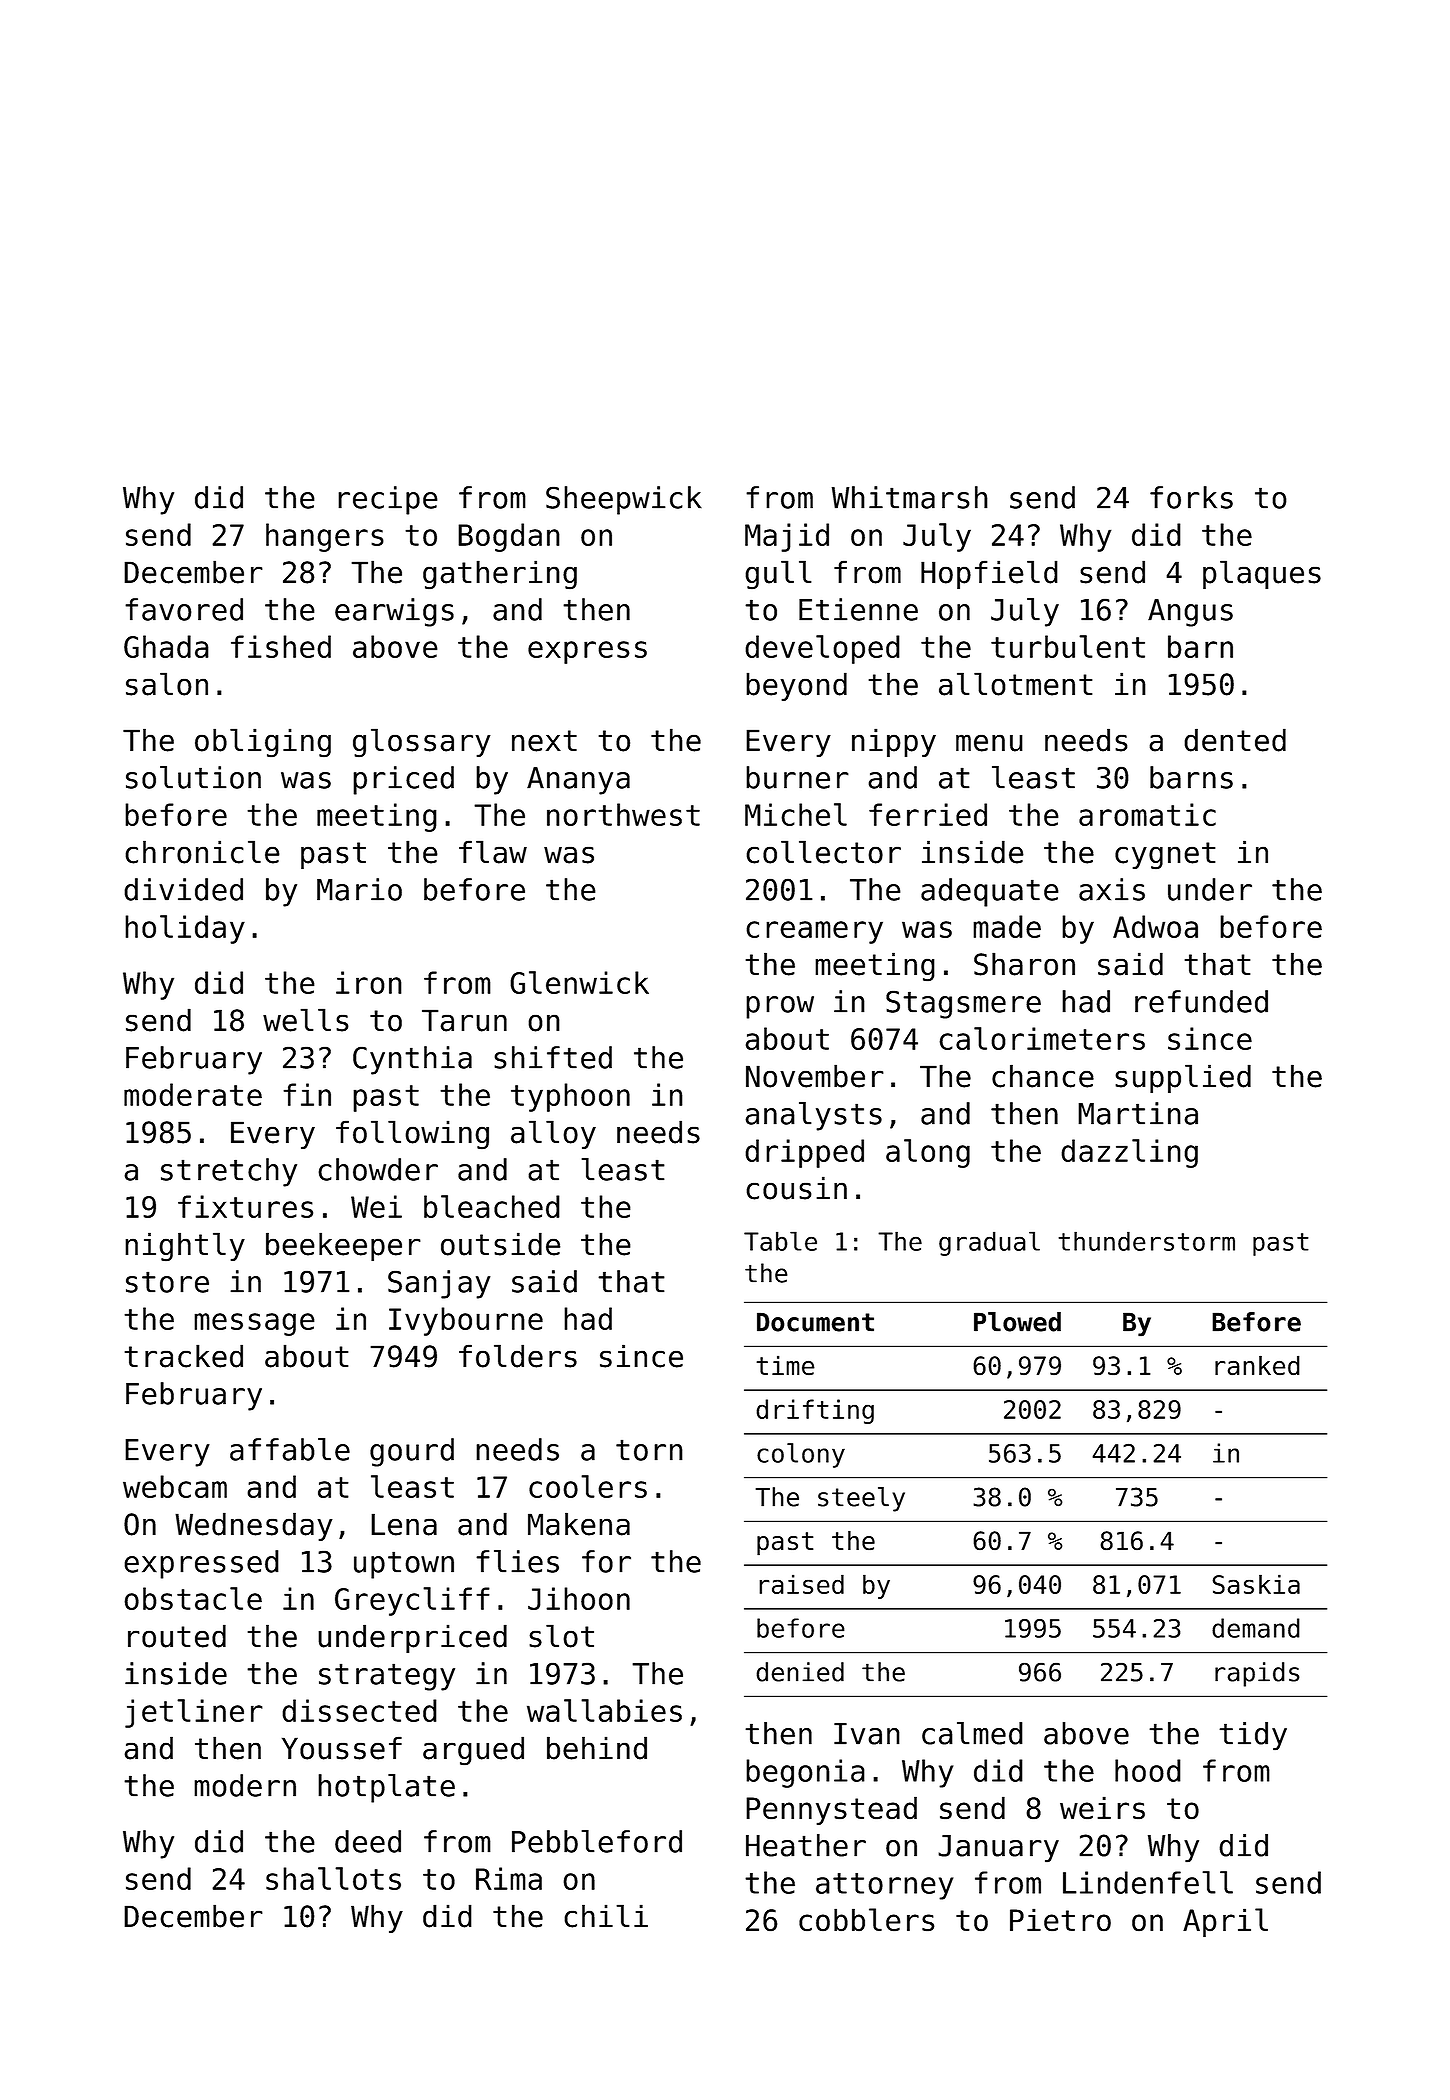 The height and width of the document is (2100, 1450). What do you see at coordinates (928, 814) in the document?
I see `ferried` at bounding box center [928, 814].
